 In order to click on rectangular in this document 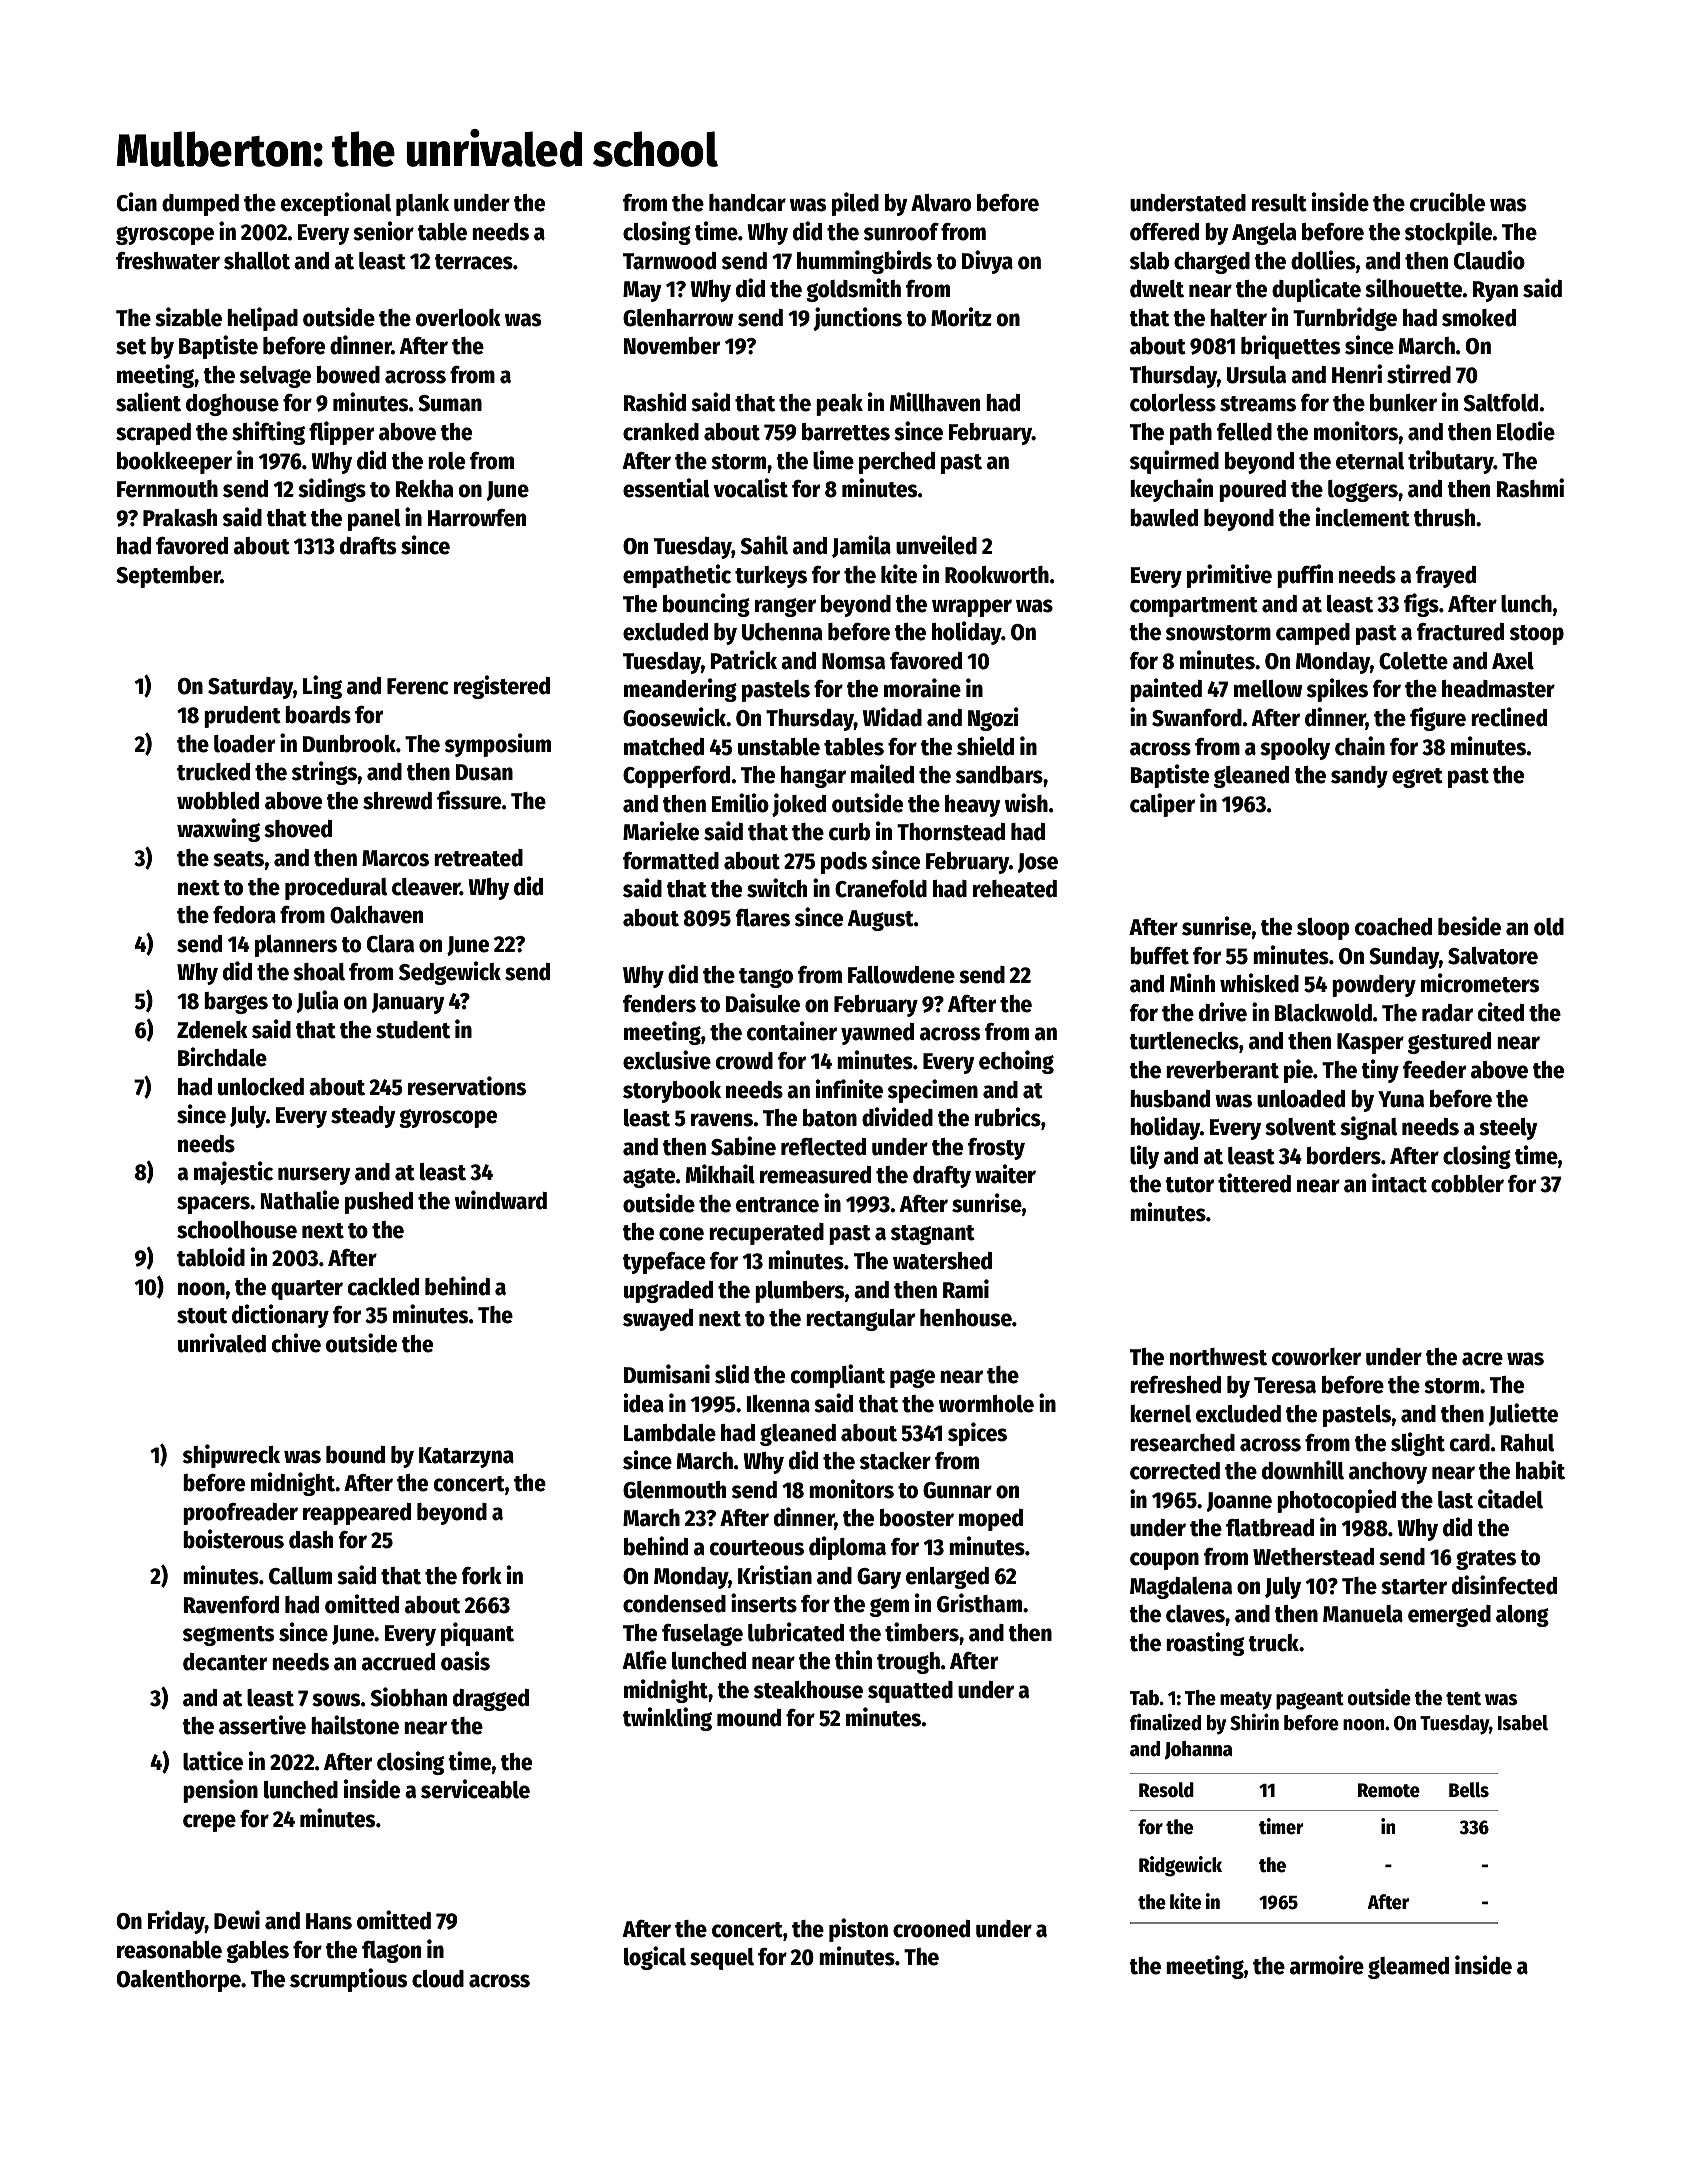, I will do `click(860, 1320)`.
